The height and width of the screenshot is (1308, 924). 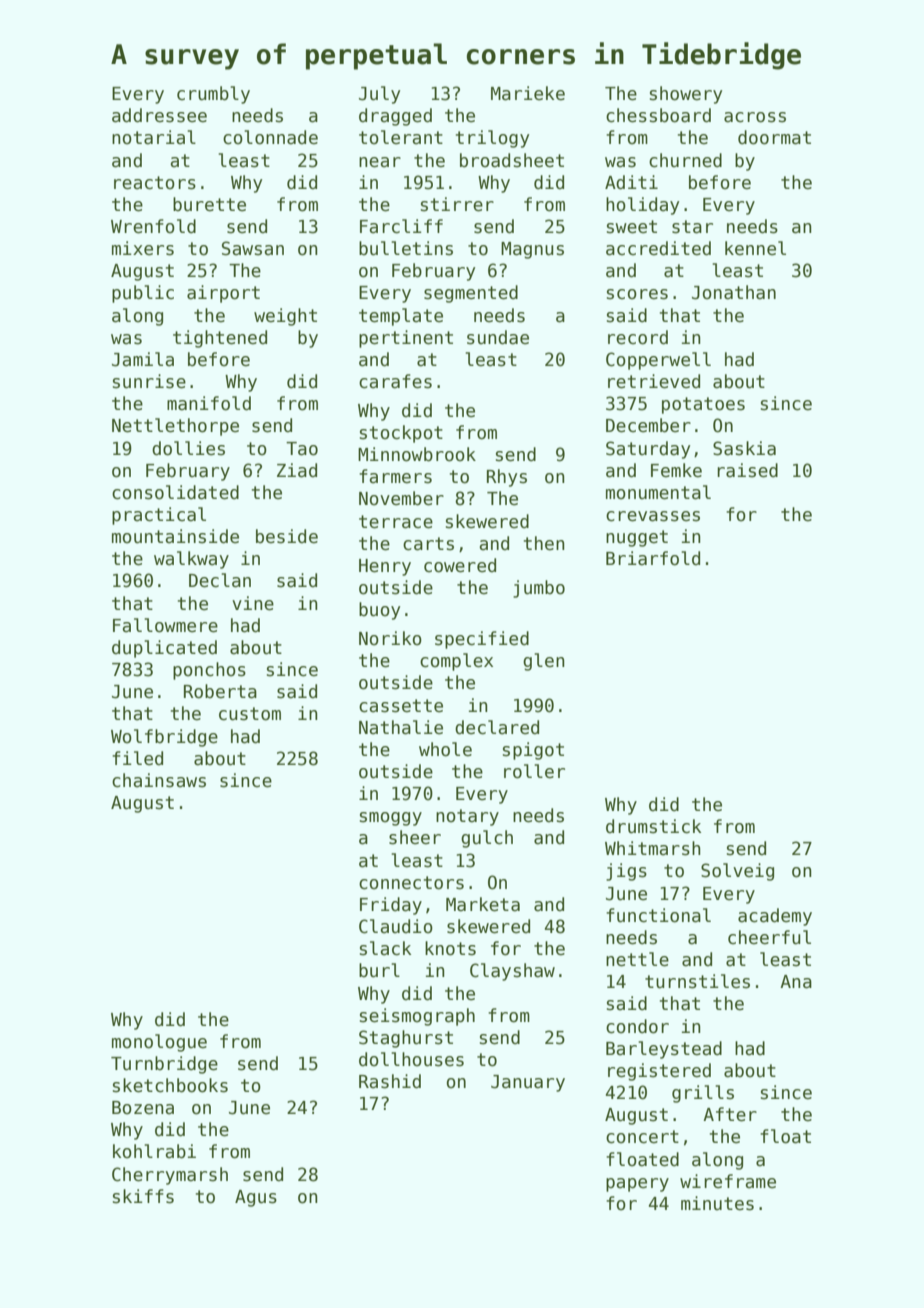 What do you see at coordinates (734, 292) in the screenshot?
I see `Jonathan` at bounding box center [734, 292].
